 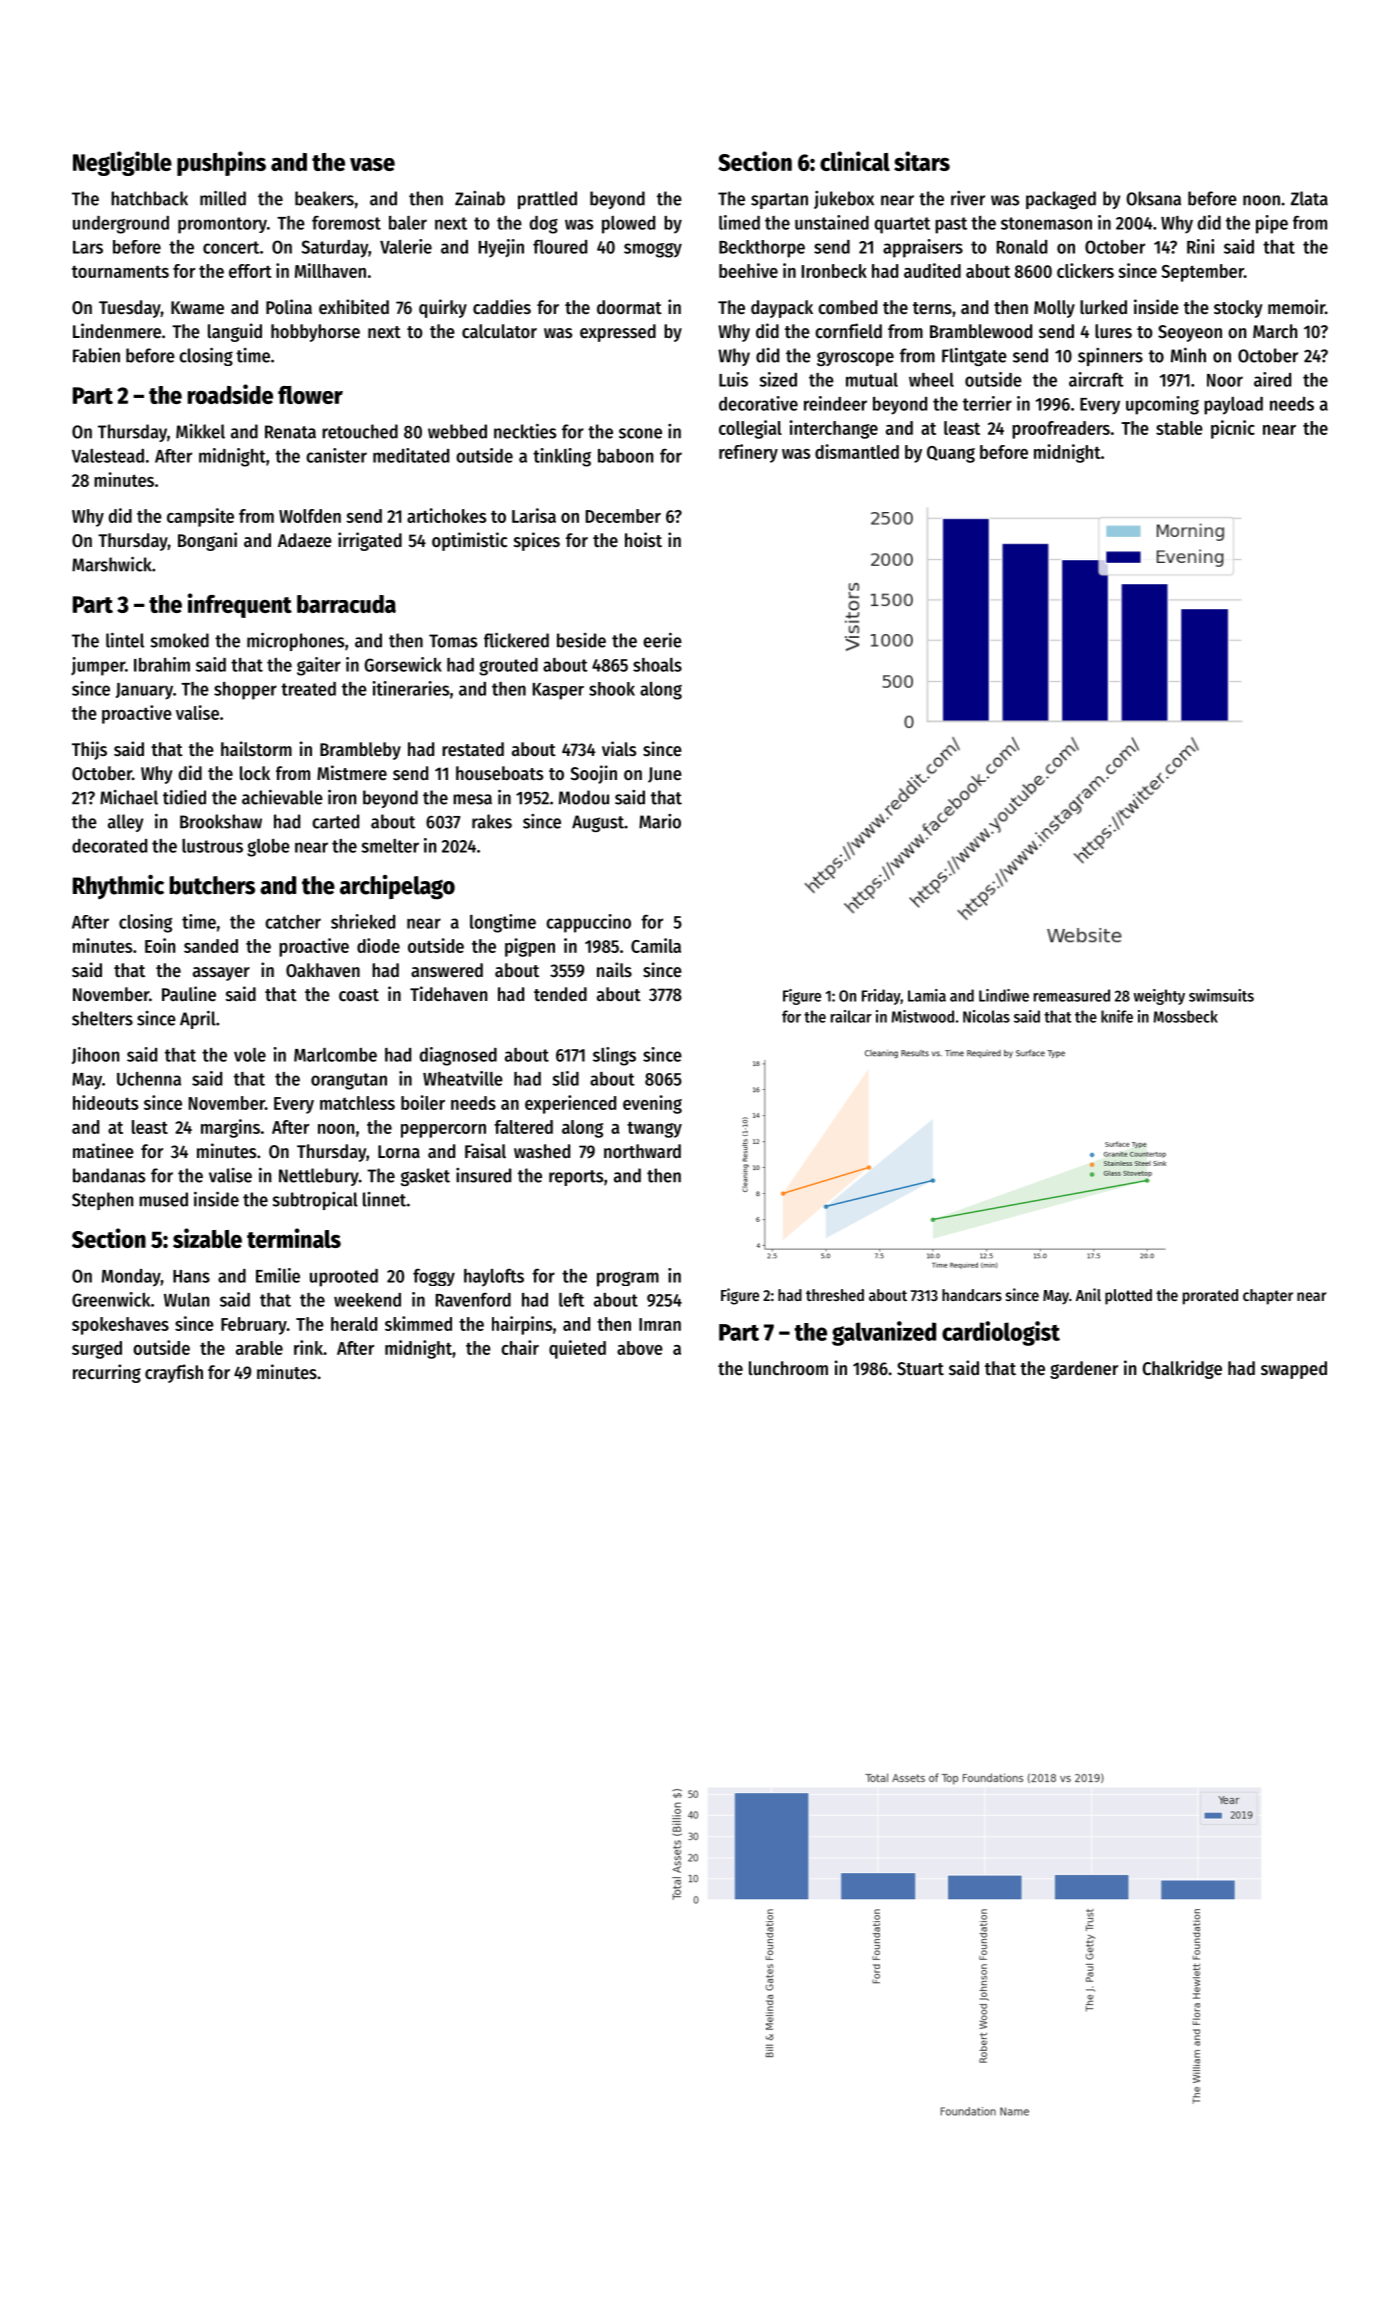 What do you see at coordinates (565, 1078) in the image?
I see `slid` at bounding box center [565, 1078].
